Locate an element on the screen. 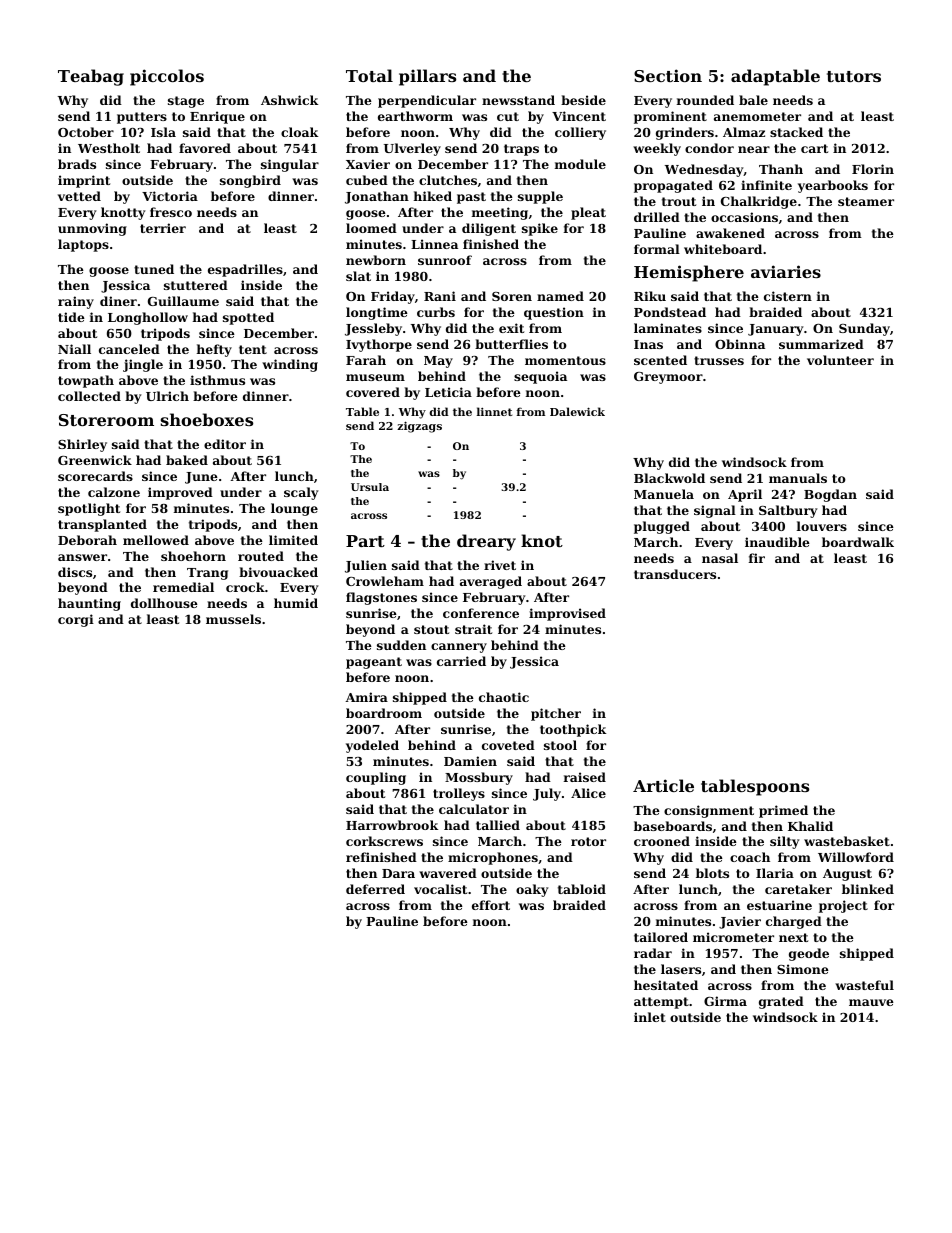 The width and height of the screenshot is (952, 1233). corgi is located at coordinates (76, 620).
